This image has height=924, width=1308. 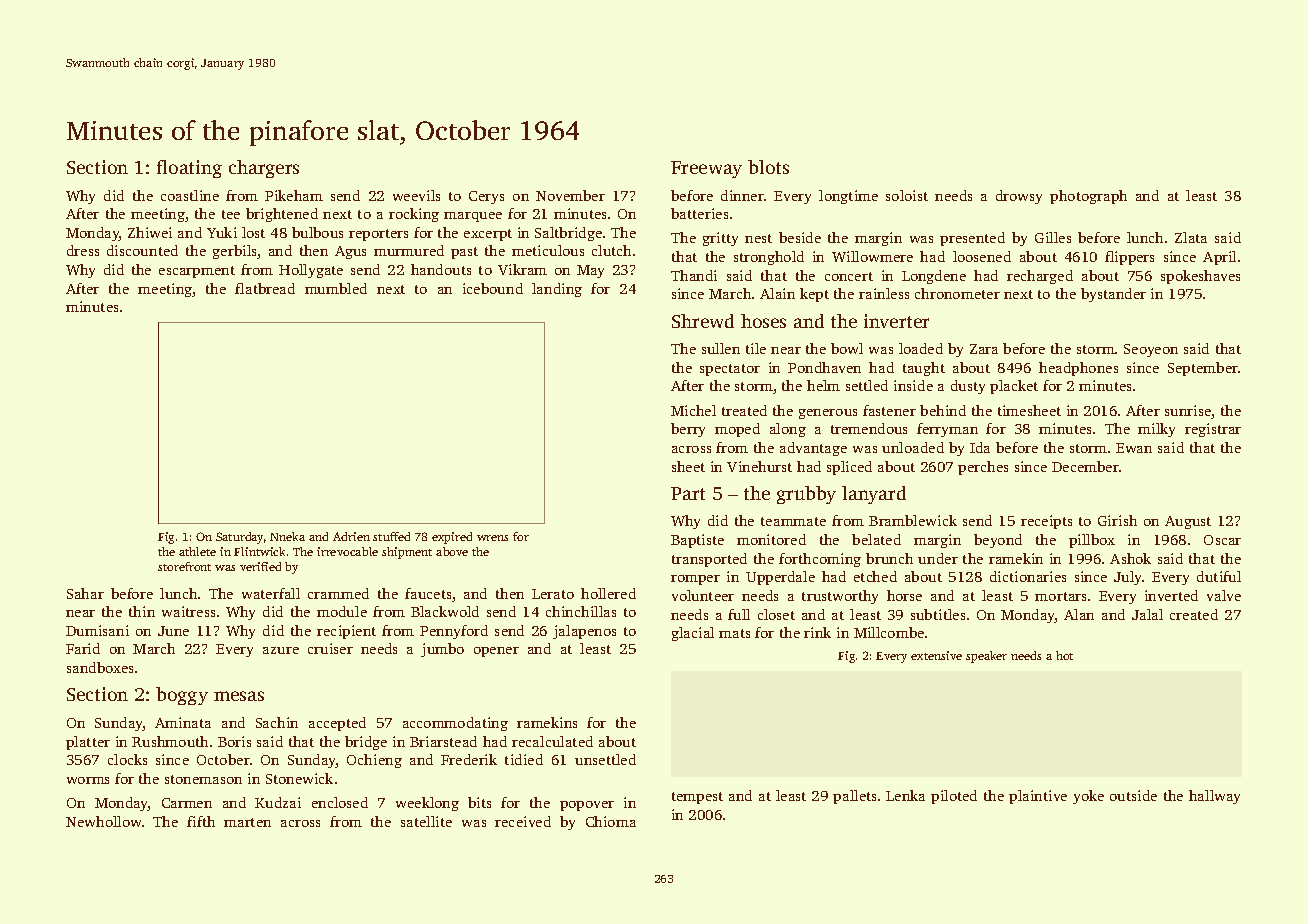 I want to click on received, so click(x=523, y=821).
